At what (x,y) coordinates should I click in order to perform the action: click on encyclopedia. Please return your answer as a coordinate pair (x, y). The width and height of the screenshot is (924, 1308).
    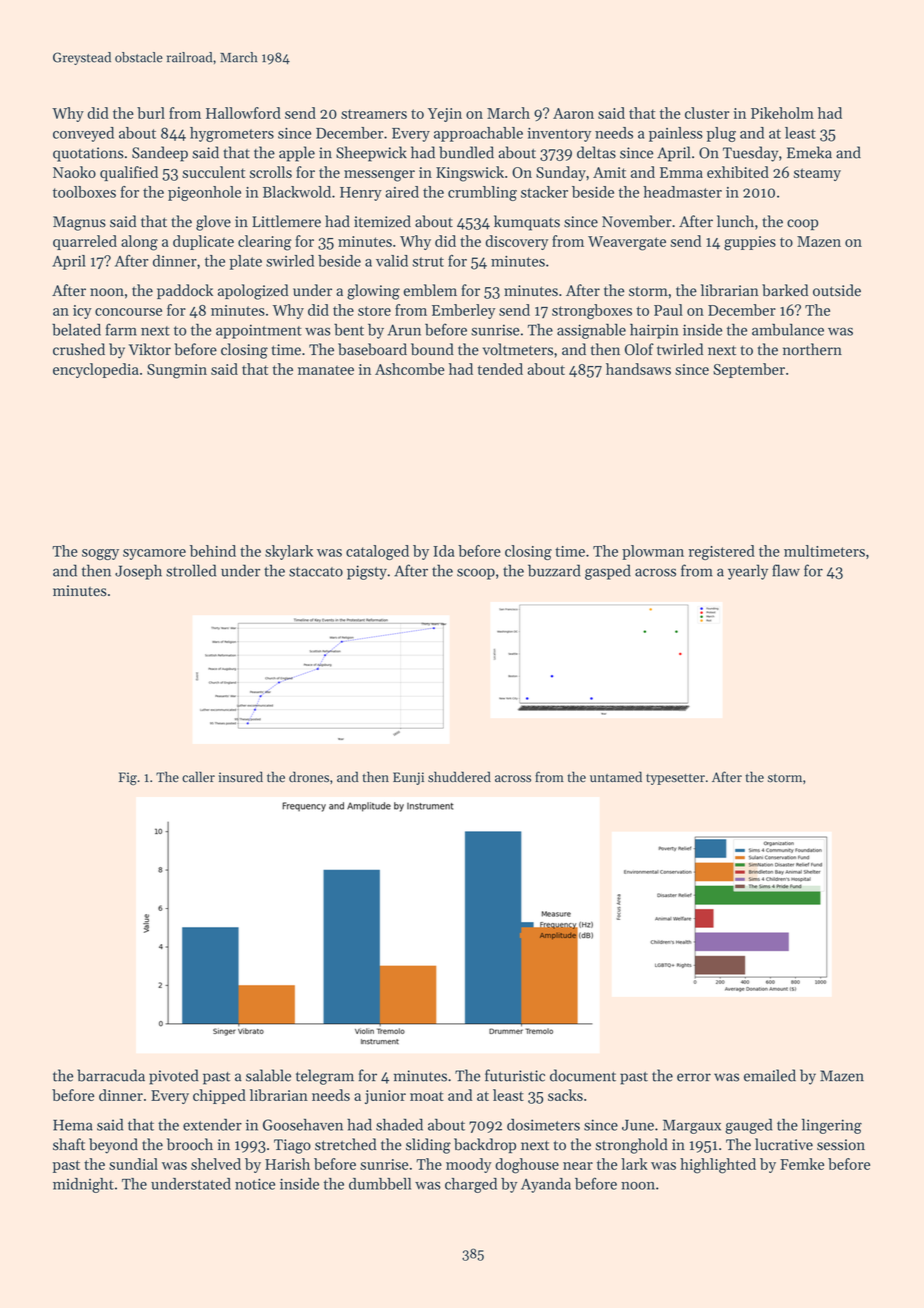
    Looking at the image, I should click on (96, 370).
